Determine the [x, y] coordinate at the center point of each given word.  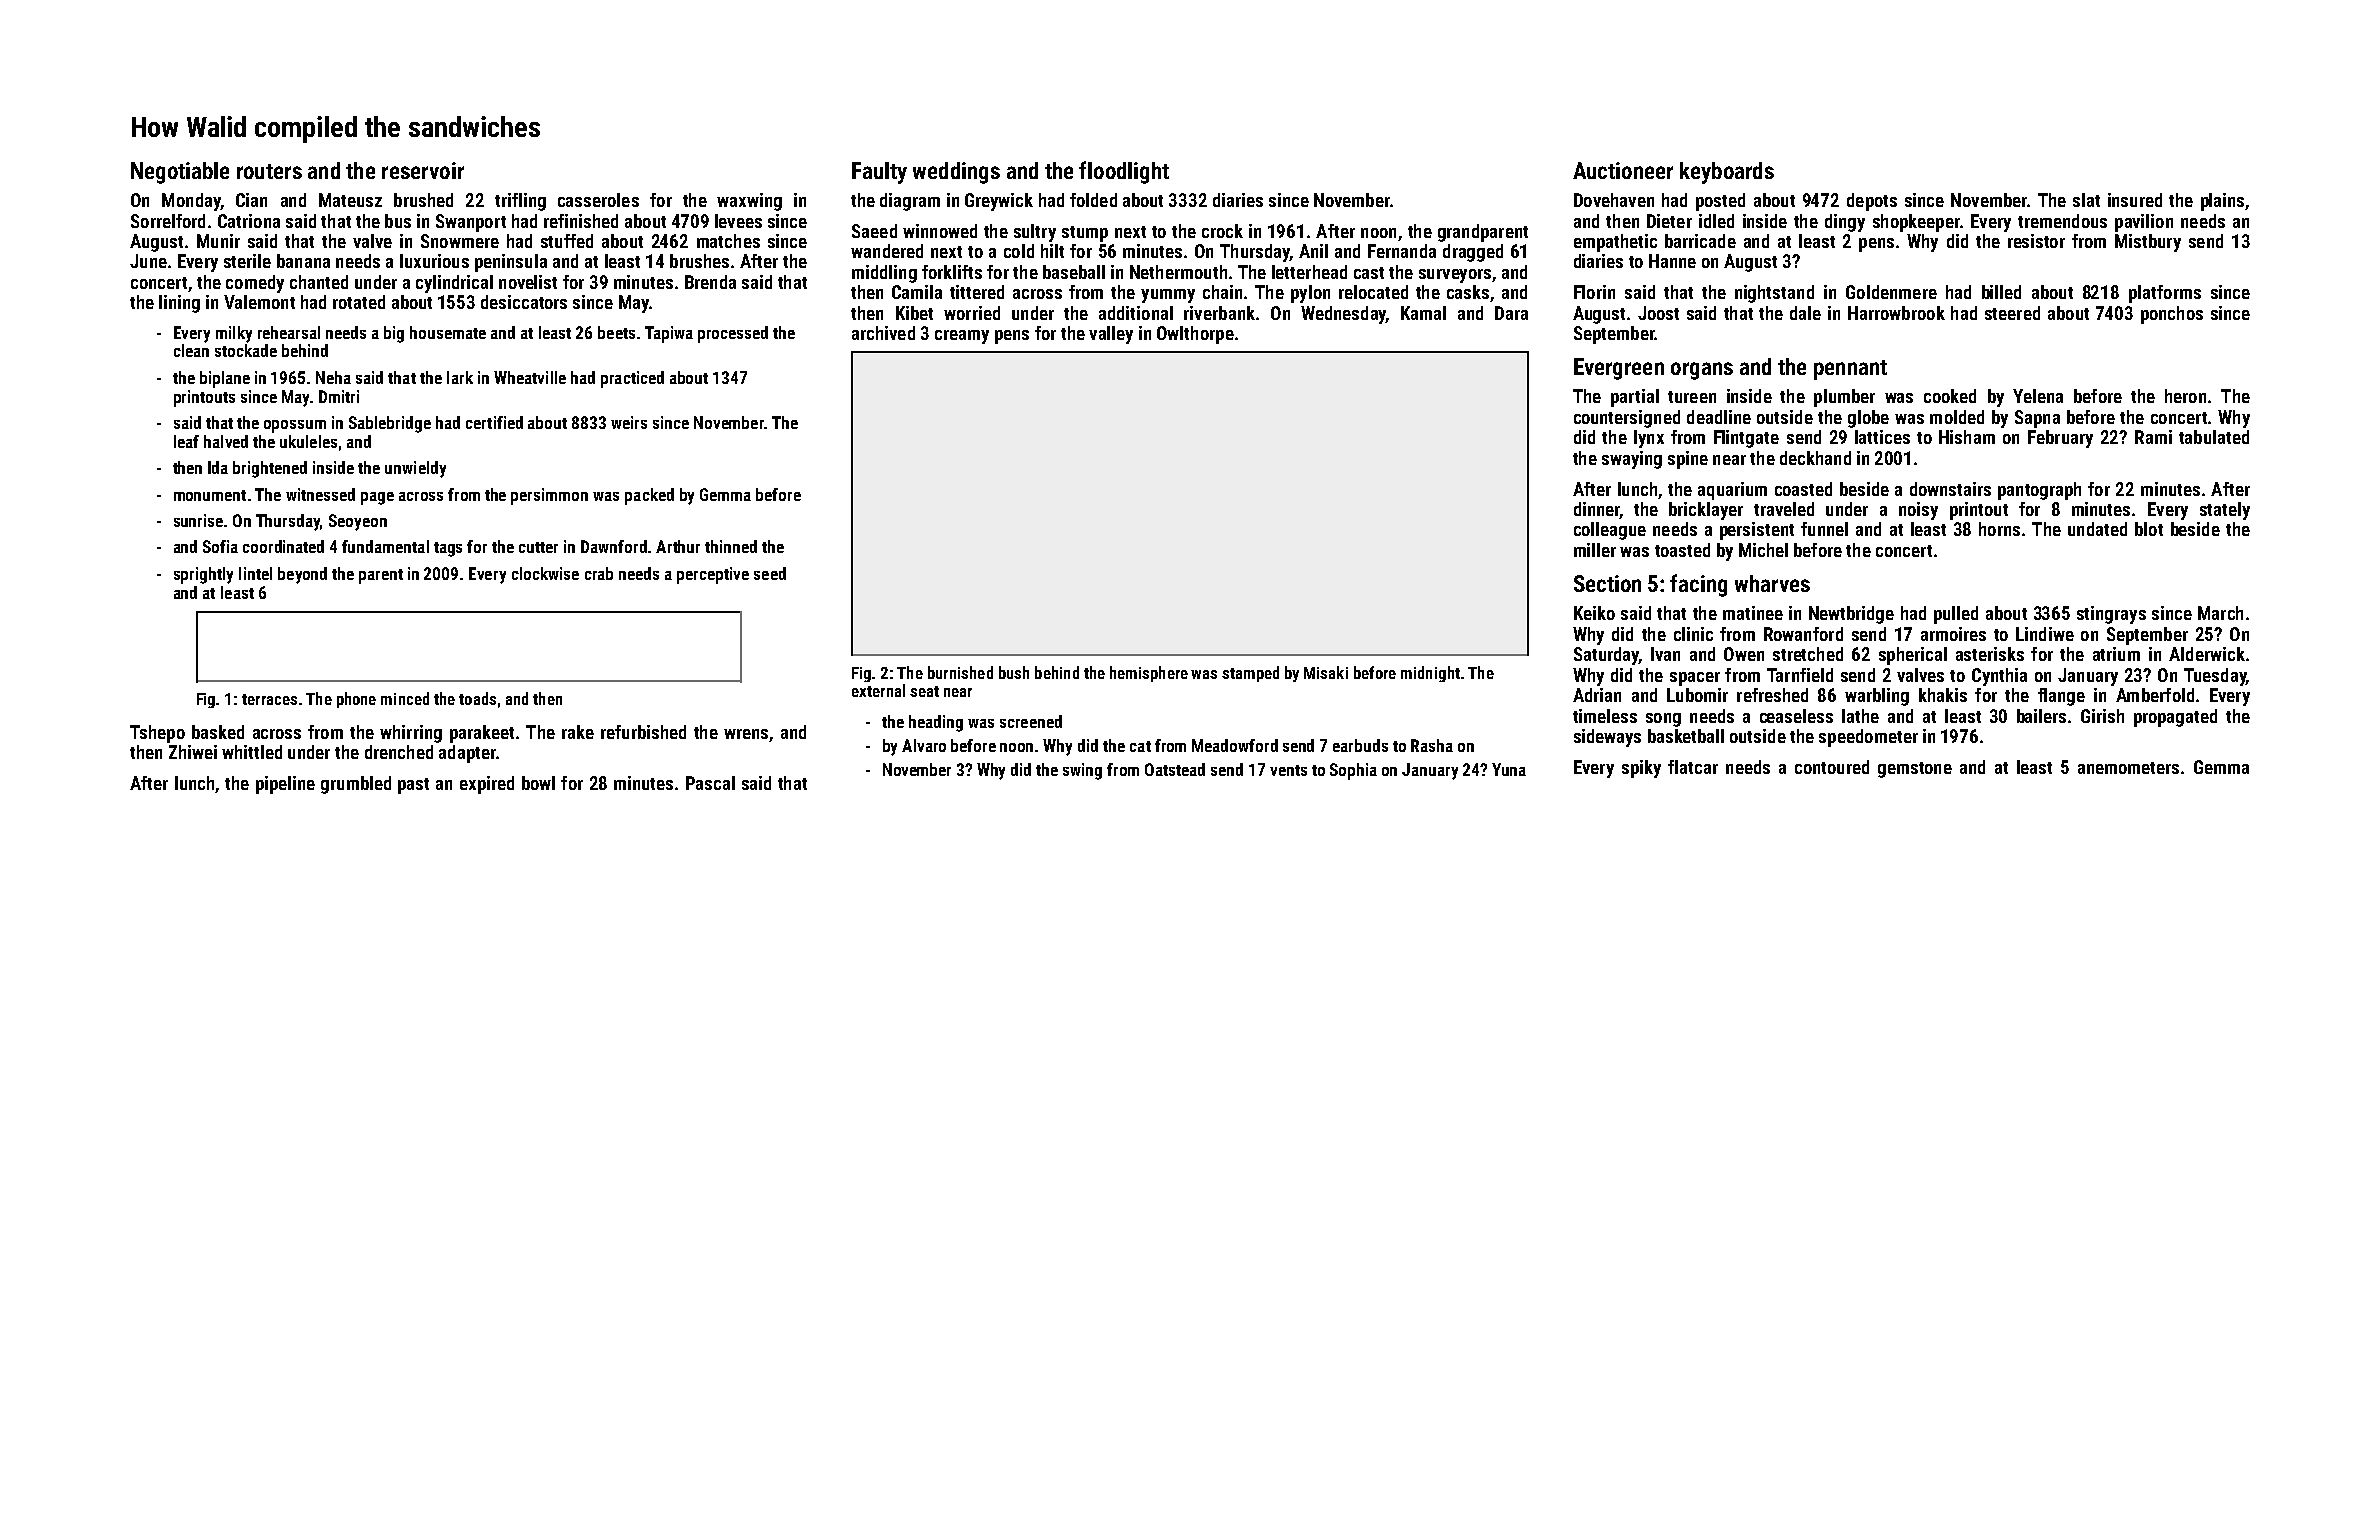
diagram [910, 202]
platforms [2165, 294]
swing [1082, 771]
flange [2061, 697]
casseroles [598, 200]
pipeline [285, 785]
